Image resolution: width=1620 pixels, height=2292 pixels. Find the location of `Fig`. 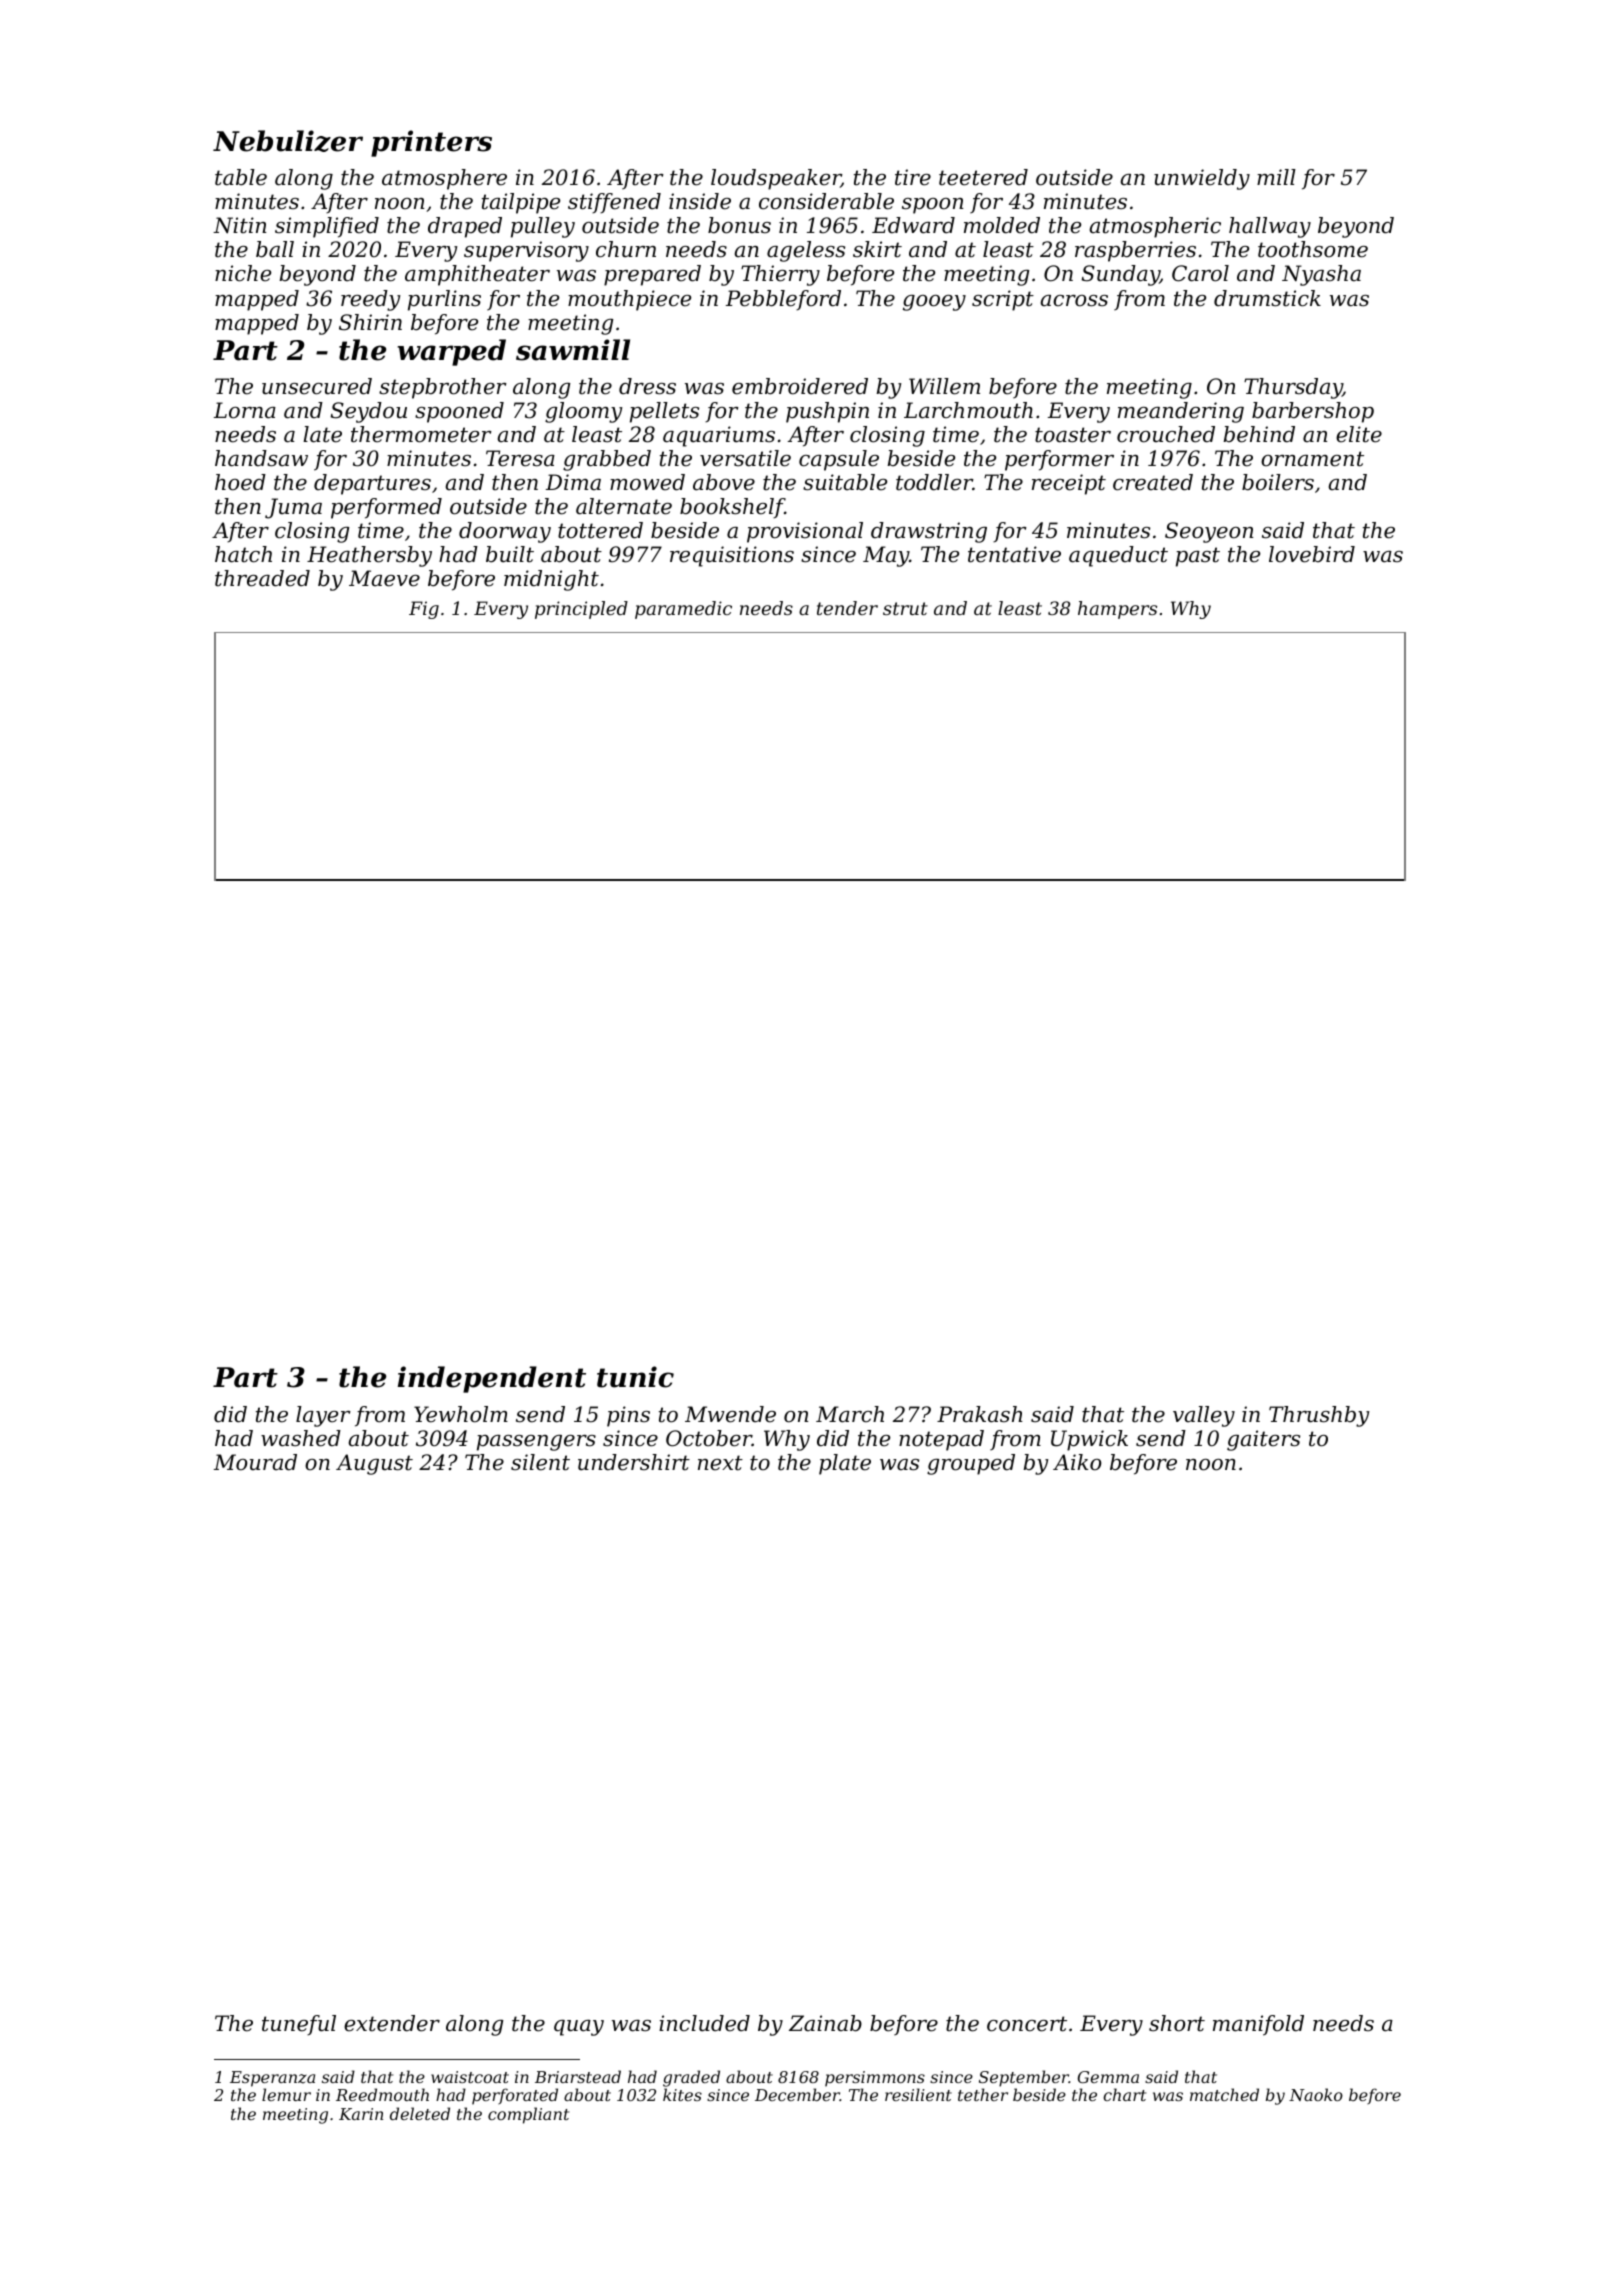

Fig is located at coordinates (424, 610).
